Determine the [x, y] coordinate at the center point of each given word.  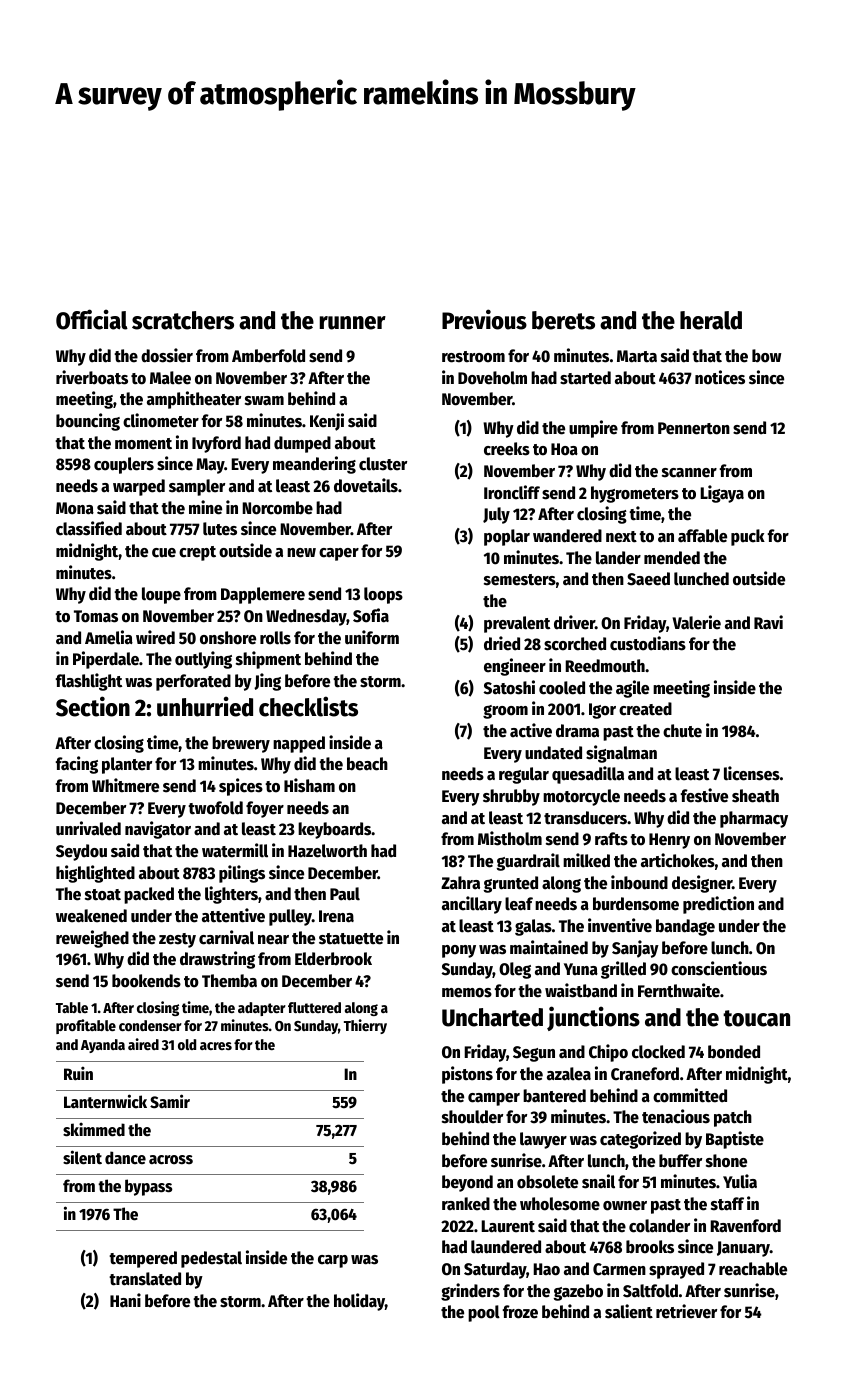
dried [502, 643]
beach [367, 764]
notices [720, 377]
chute [682, 731]
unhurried [205, 706]
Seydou [81, 852]
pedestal [211, 1259]
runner [353, 323]
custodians [648, 643]
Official [92, 319]
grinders [470, 1292]
